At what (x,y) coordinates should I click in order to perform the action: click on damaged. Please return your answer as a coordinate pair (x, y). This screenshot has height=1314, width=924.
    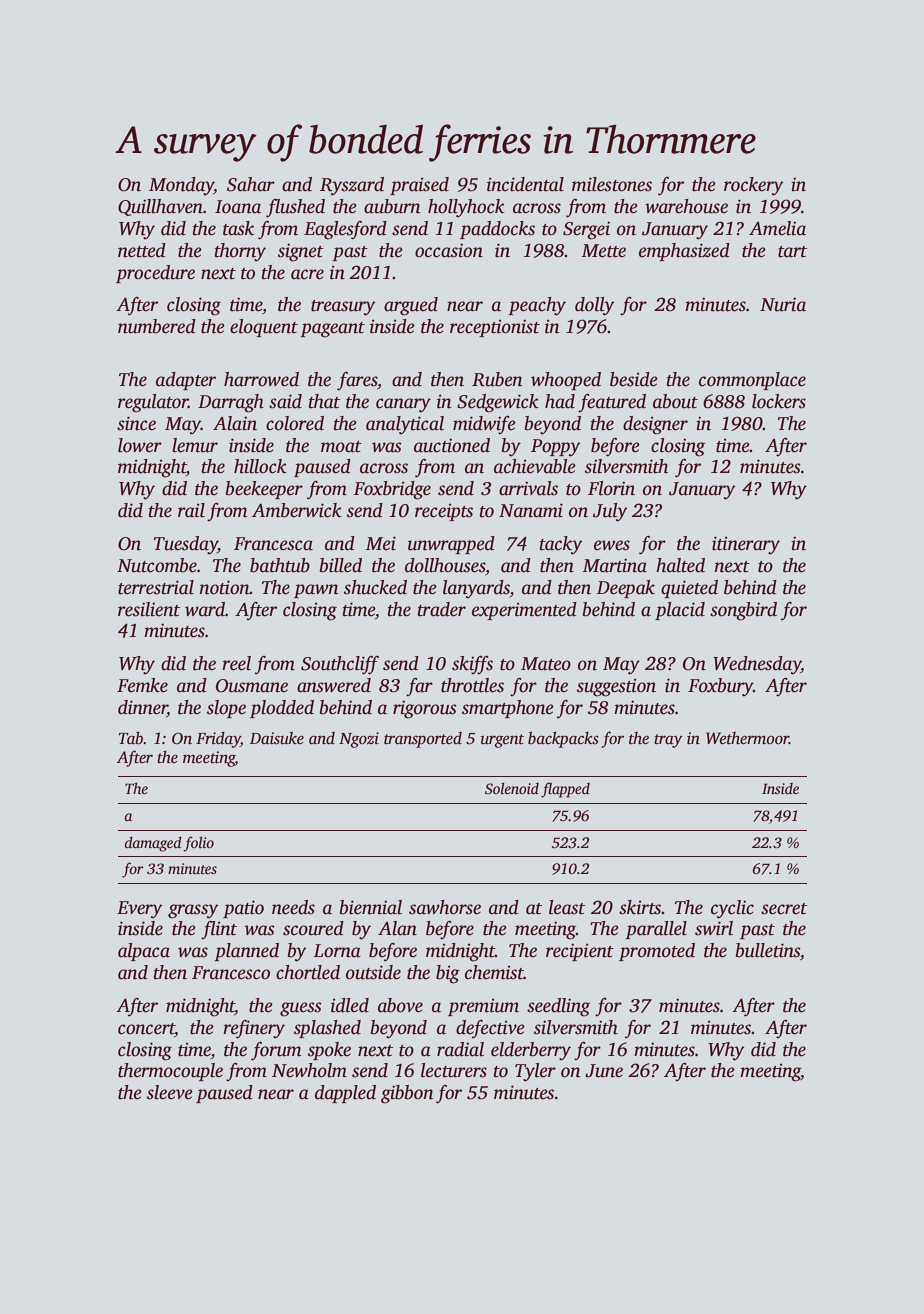
    Looking at the image, I should click on (153, 844).
